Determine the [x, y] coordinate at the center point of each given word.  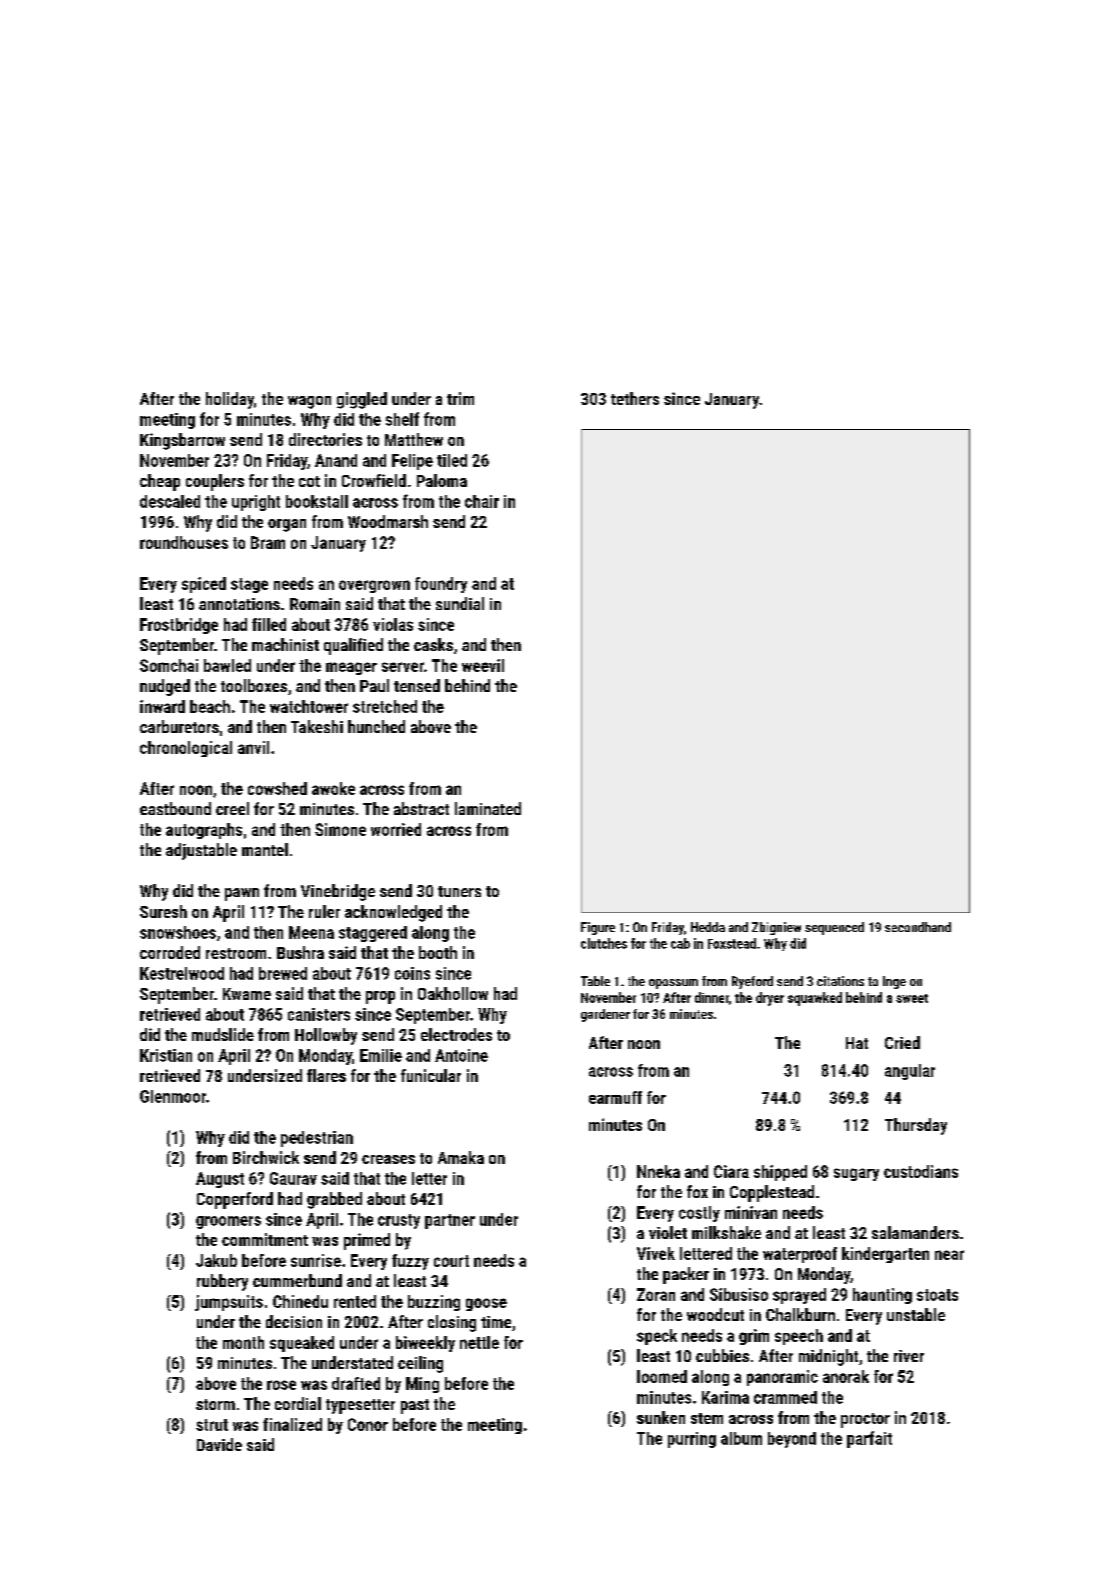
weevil [483, 665]
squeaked [302, 1344]
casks [433, 644]
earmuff [615, 1097]
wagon [309, 402]
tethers [635, 398]
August [220, 1180]
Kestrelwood [182, 973]
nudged [165, 687]
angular [910, 1072]
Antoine [461, 1055]
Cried [902, 1042]
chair [482, 501]
